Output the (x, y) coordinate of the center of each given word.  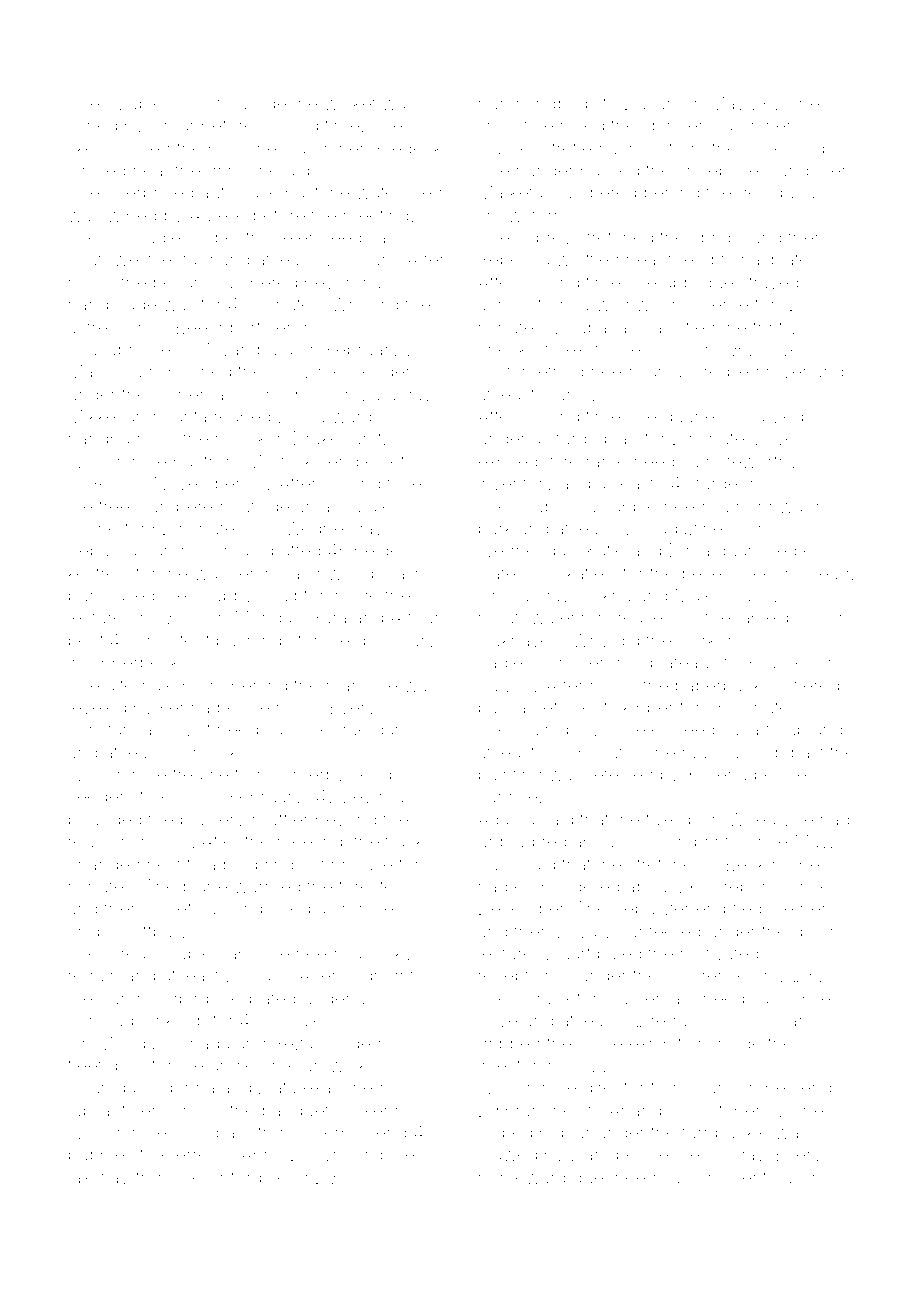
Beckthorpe (773, 866)
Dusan (650, 103)
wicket (350, 103)
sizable (135, 103)
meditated (255, 998)
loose (600, 1043)
